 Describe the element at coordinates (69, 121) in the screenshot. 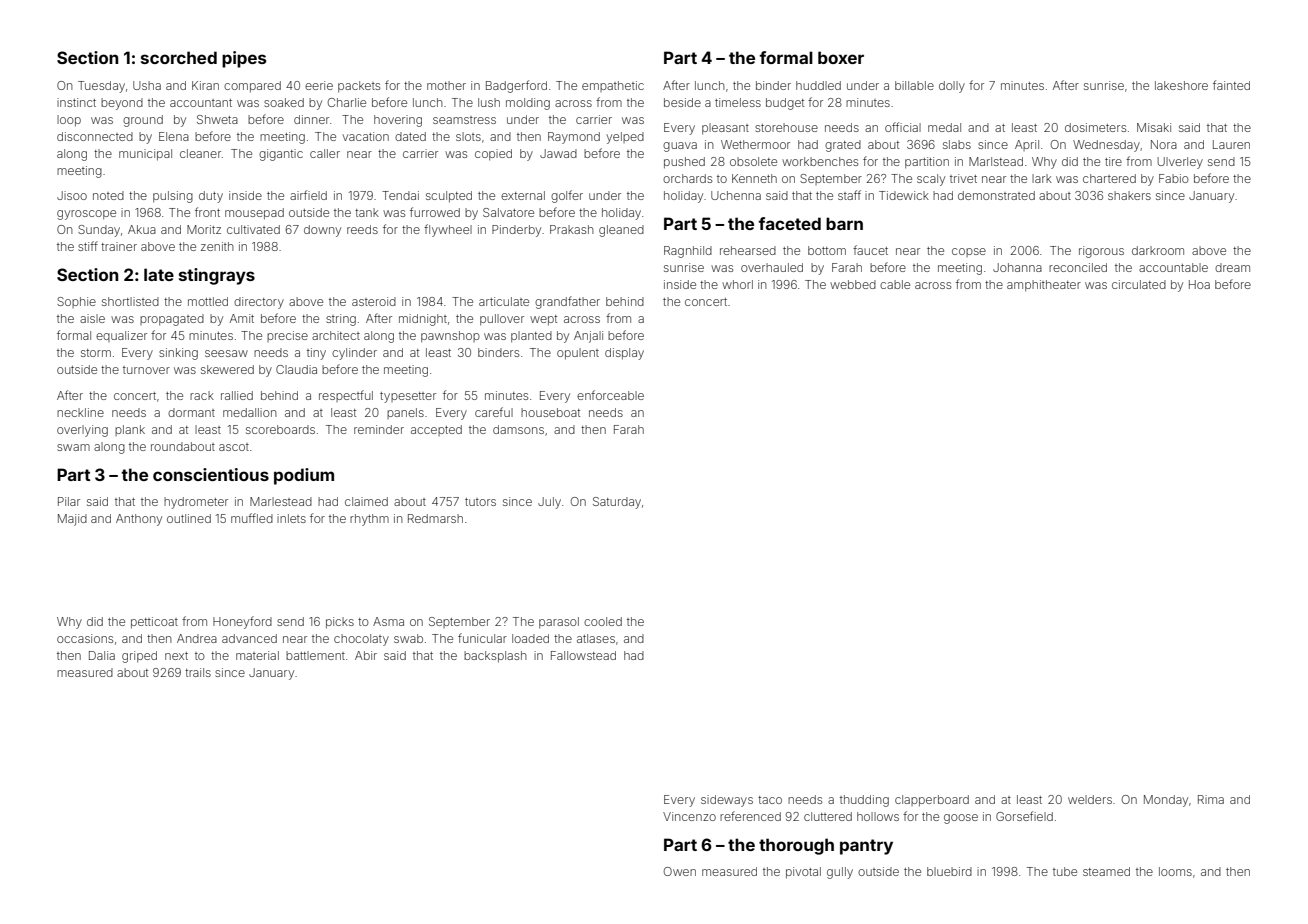

I see `loop` at that location.
